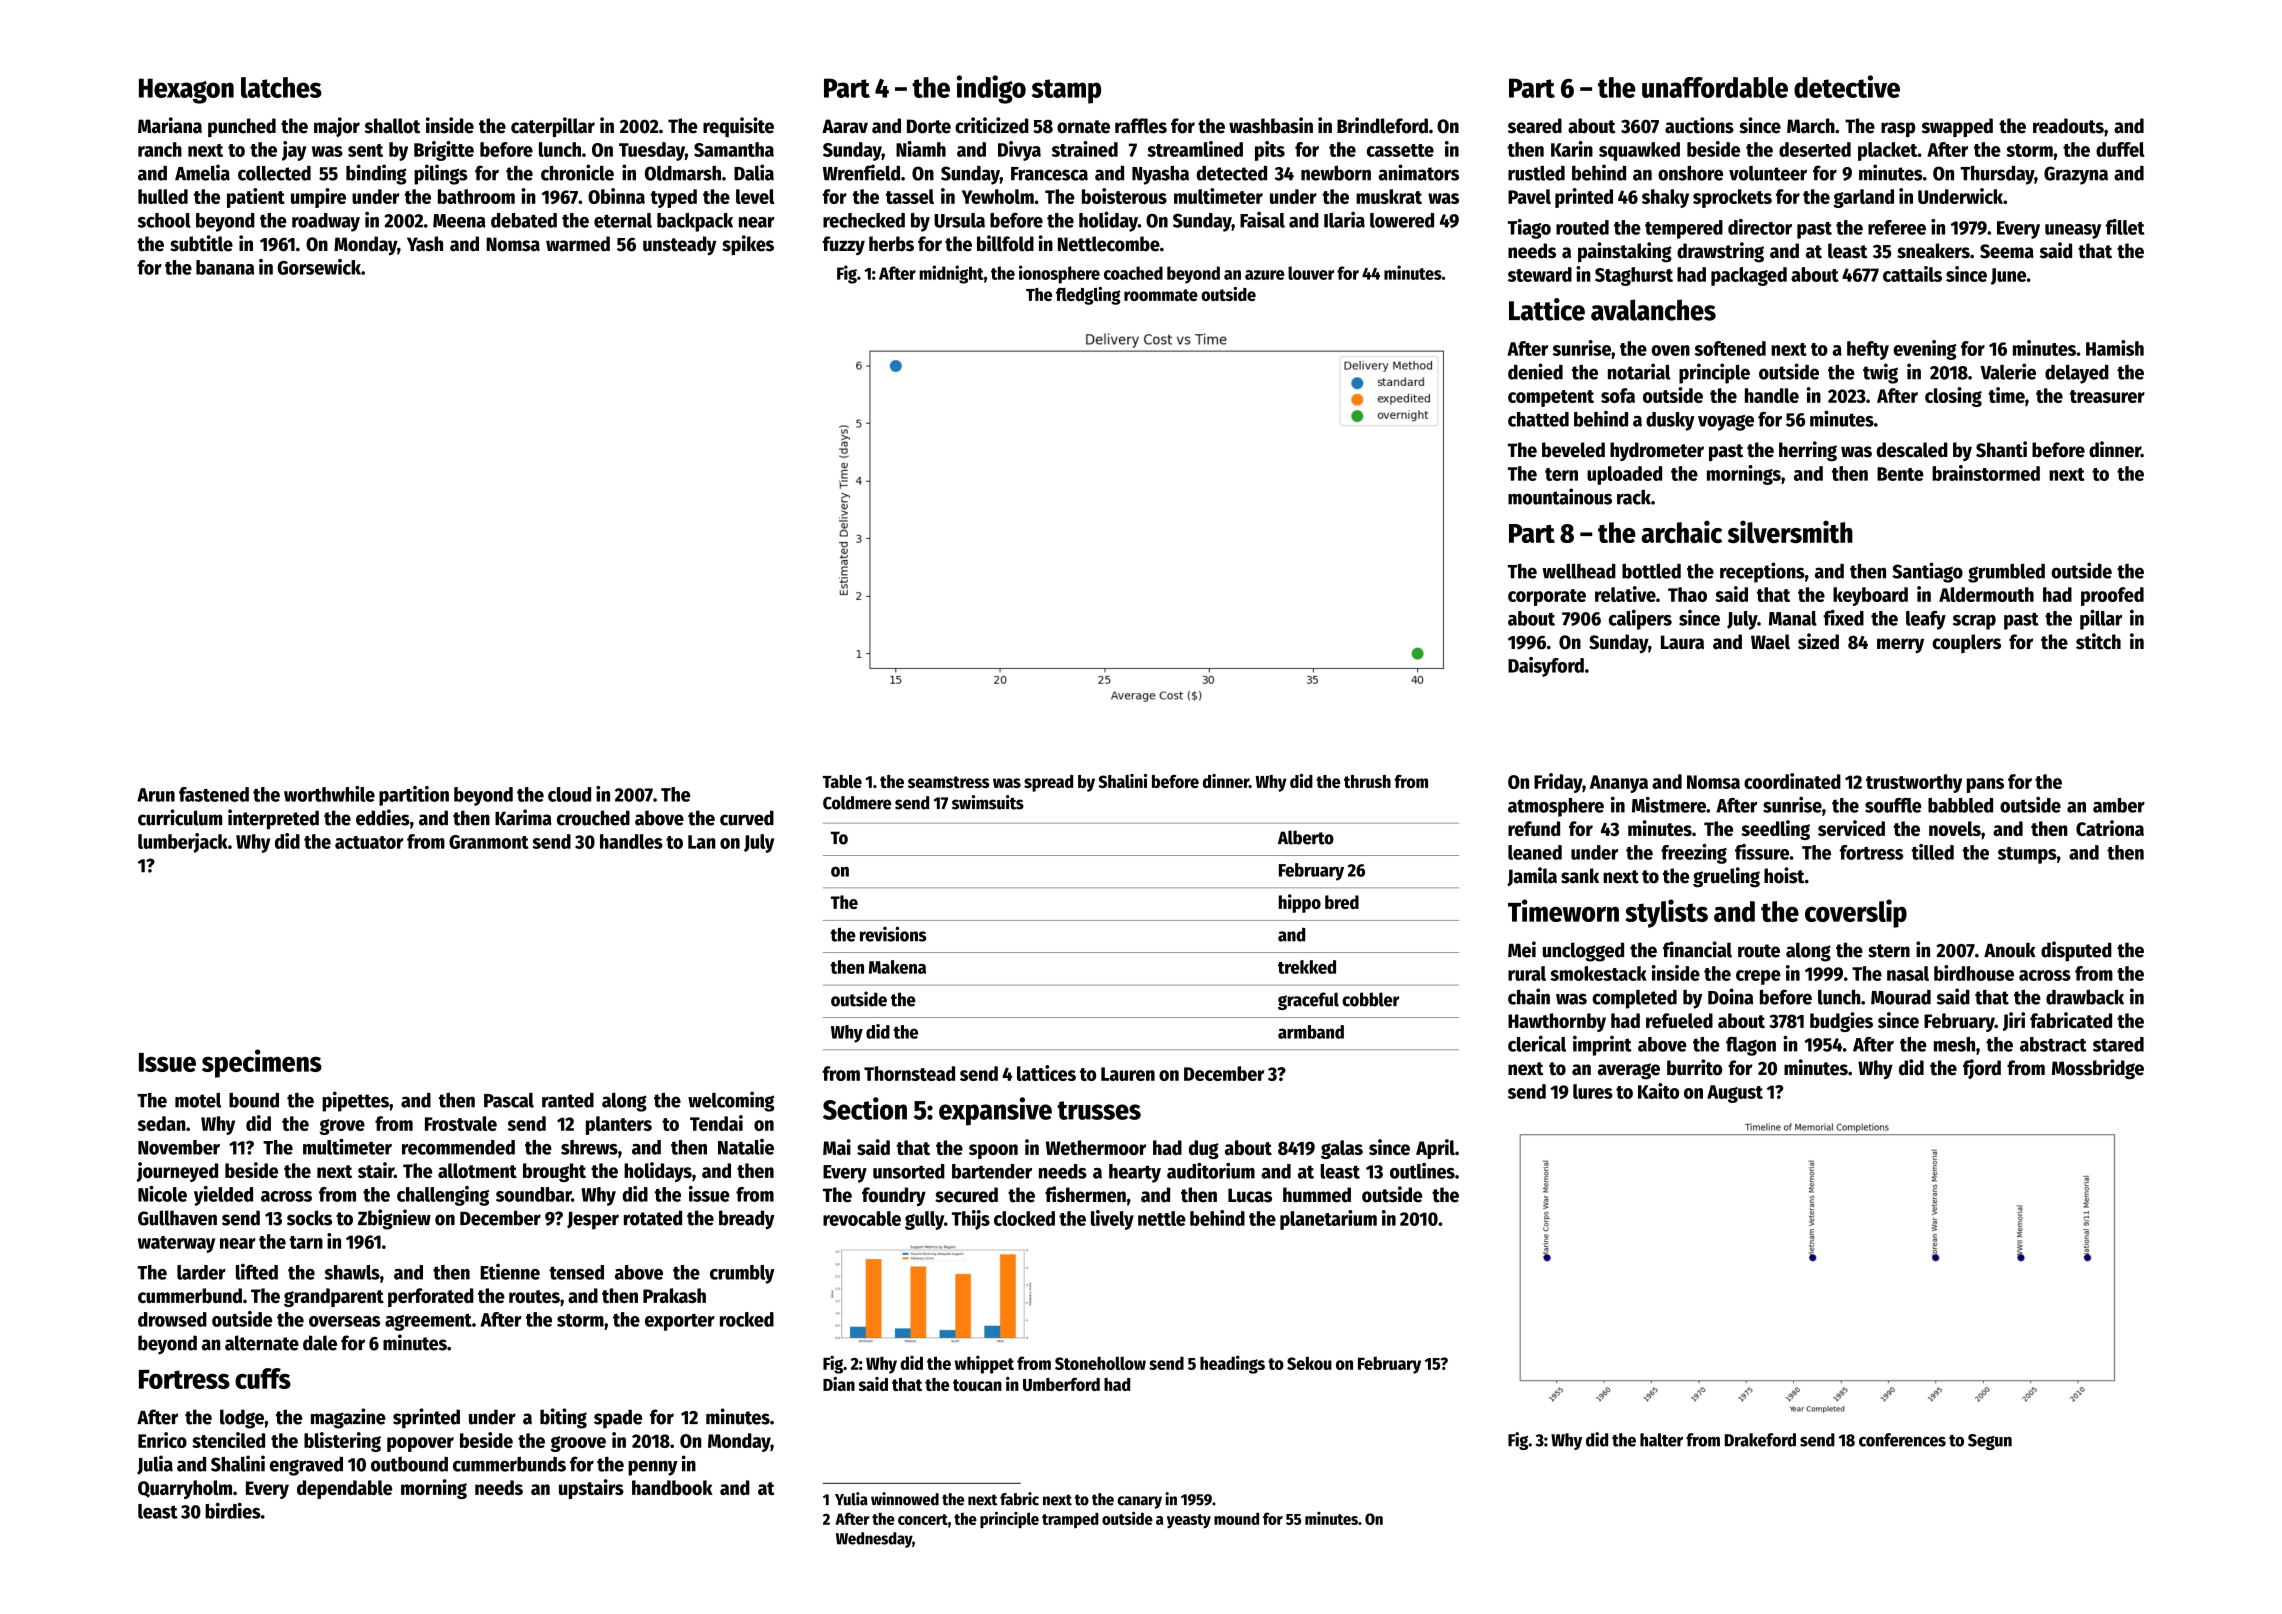 This image has width=2282, height=1614. What do you see at coordinates (1661, 1440) in the image?
I see `halter` at bounding box center [1661, 1440].
